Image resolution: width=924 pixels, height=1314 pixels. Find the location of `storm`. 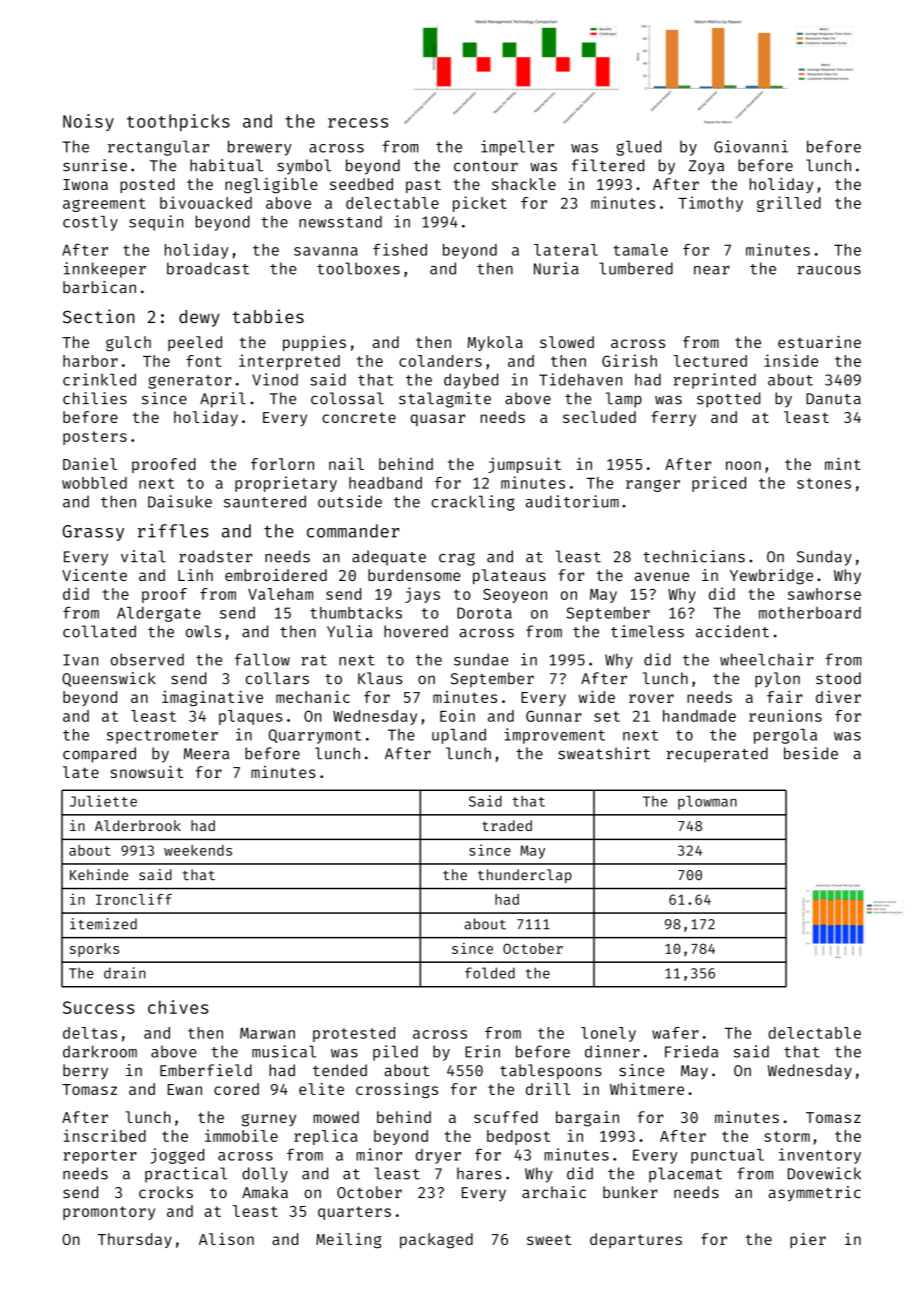

storm is located at coordinates (787, 1136).
